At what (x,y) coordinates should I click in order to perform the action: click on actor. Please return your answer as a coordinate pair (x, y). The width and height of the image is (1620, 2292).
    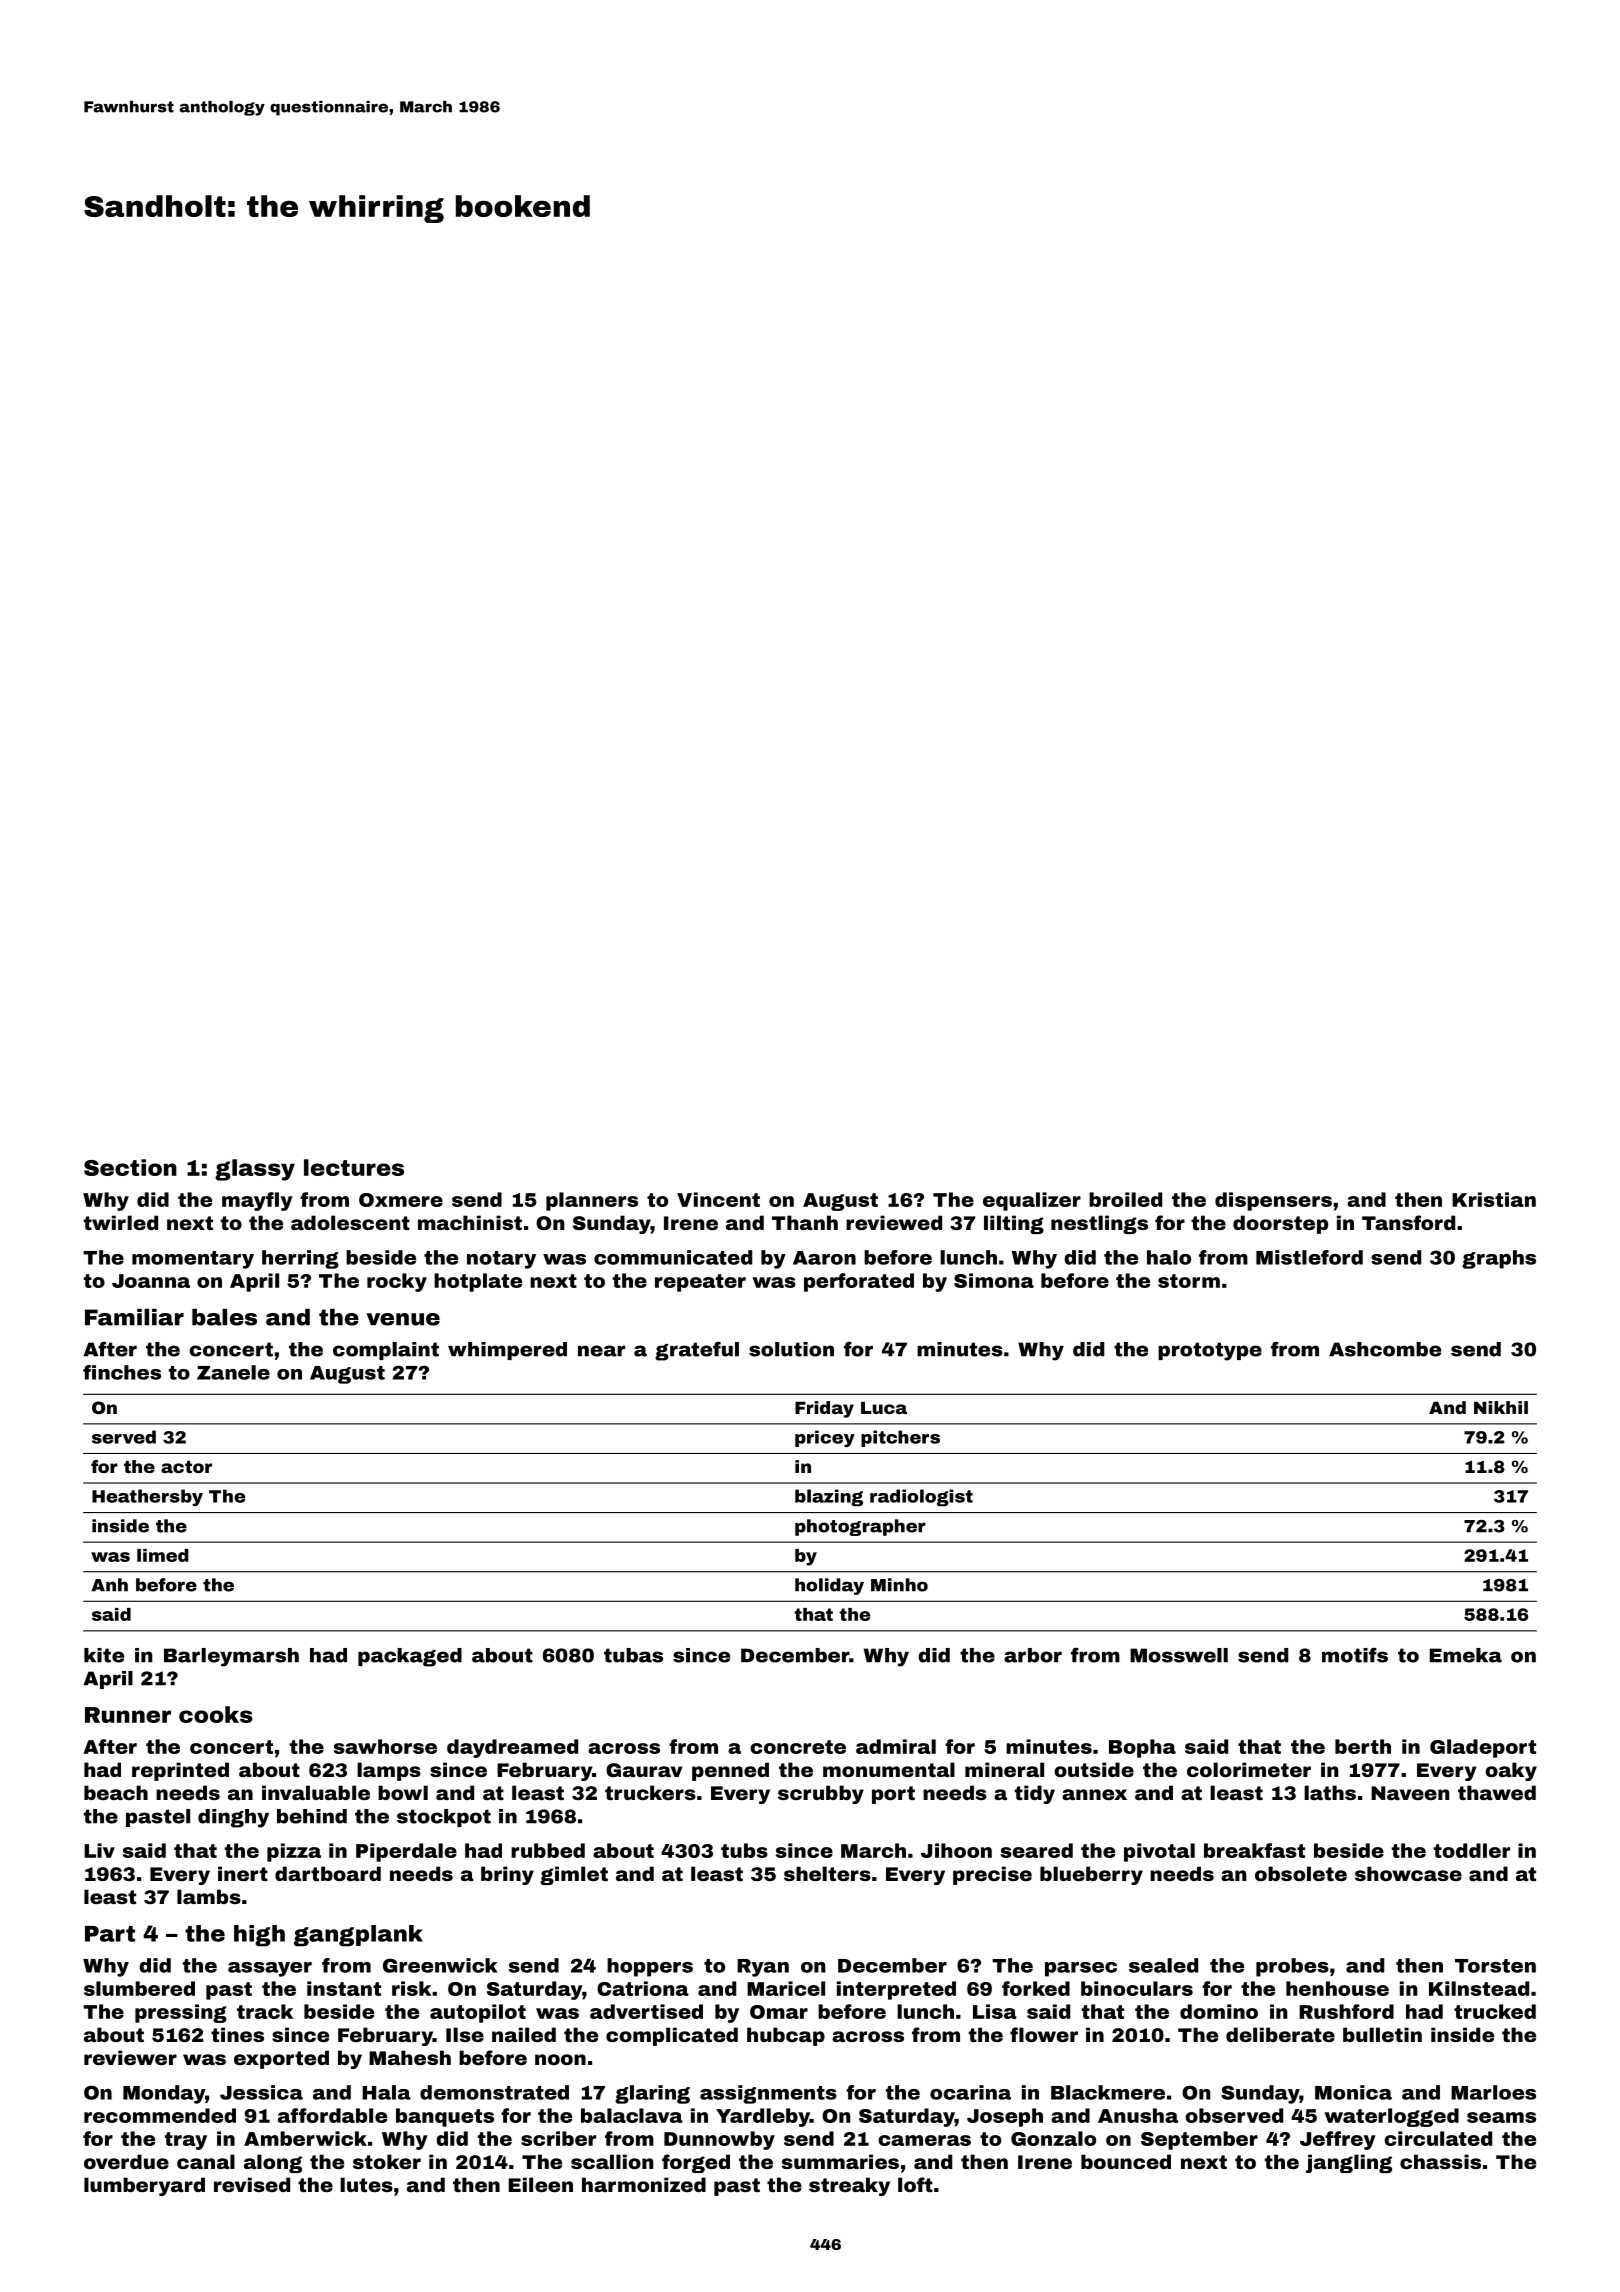
    Looking at the image, I should click on (186, 1467).
